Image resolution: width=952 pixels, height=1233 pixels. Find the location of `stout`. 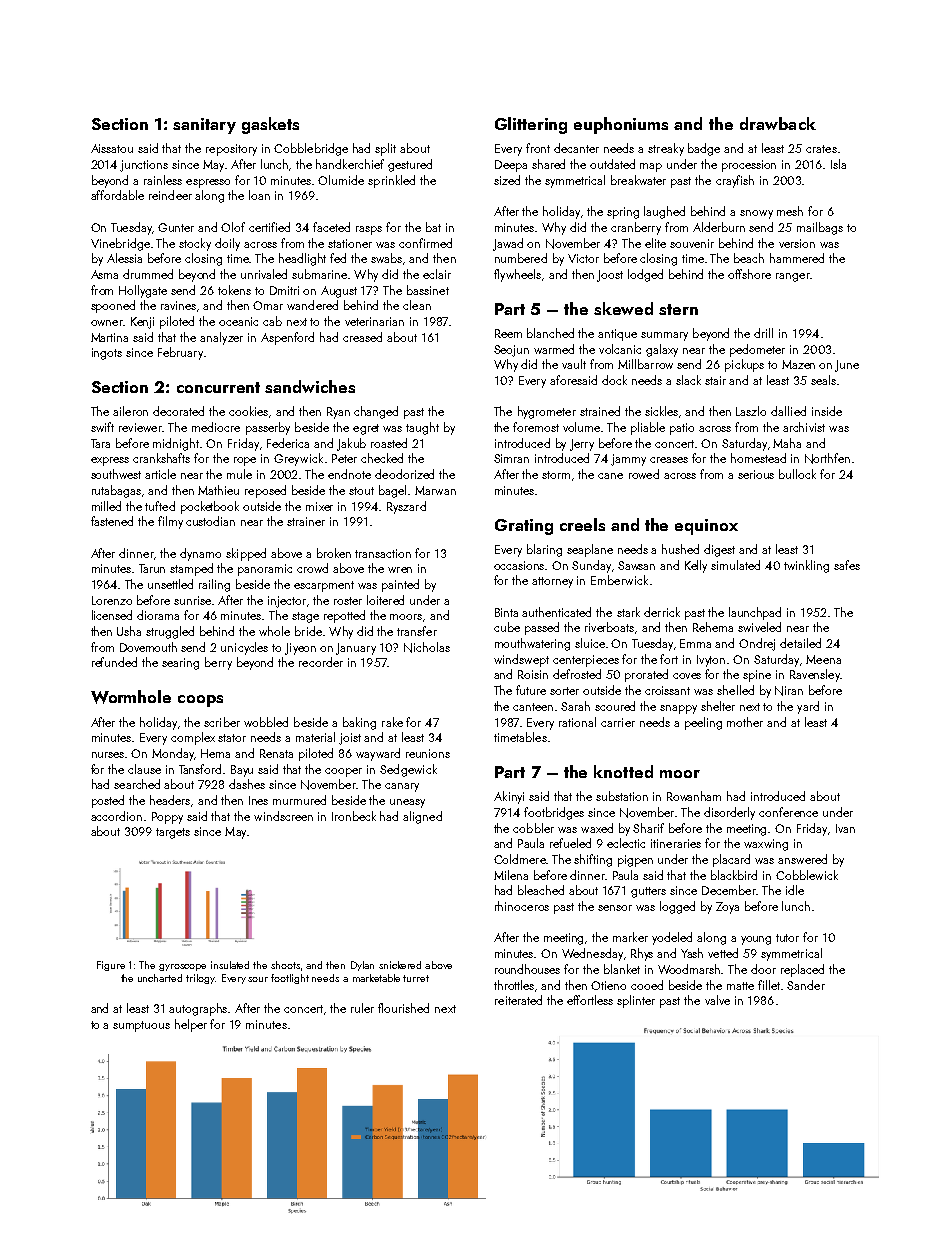

stout is located at coordinates (361, 491).
